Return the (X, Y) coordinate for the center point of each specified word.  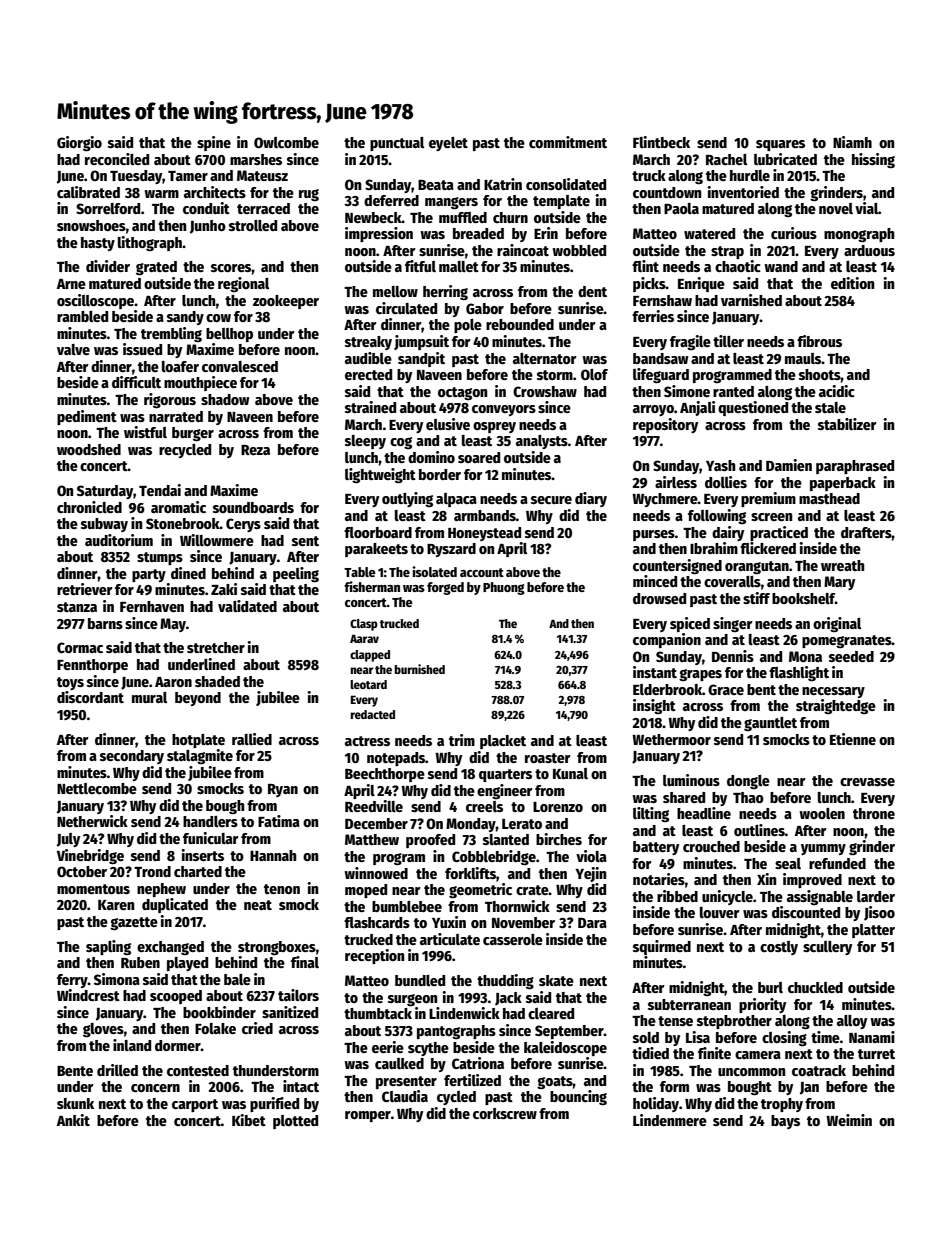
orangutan (757, 567)
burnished (419, 669)
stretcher (216, 647)
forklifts (470, 873)
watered (709, 233)
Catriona (478, 1063)
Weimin (849, 1120)
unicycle (727, 897)
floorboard (378, 532)
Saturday (105, 492)
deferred (391, 200)
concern (155, 1088)
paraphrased (855, 467)
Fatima (279, 821)
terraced (263, 208)
